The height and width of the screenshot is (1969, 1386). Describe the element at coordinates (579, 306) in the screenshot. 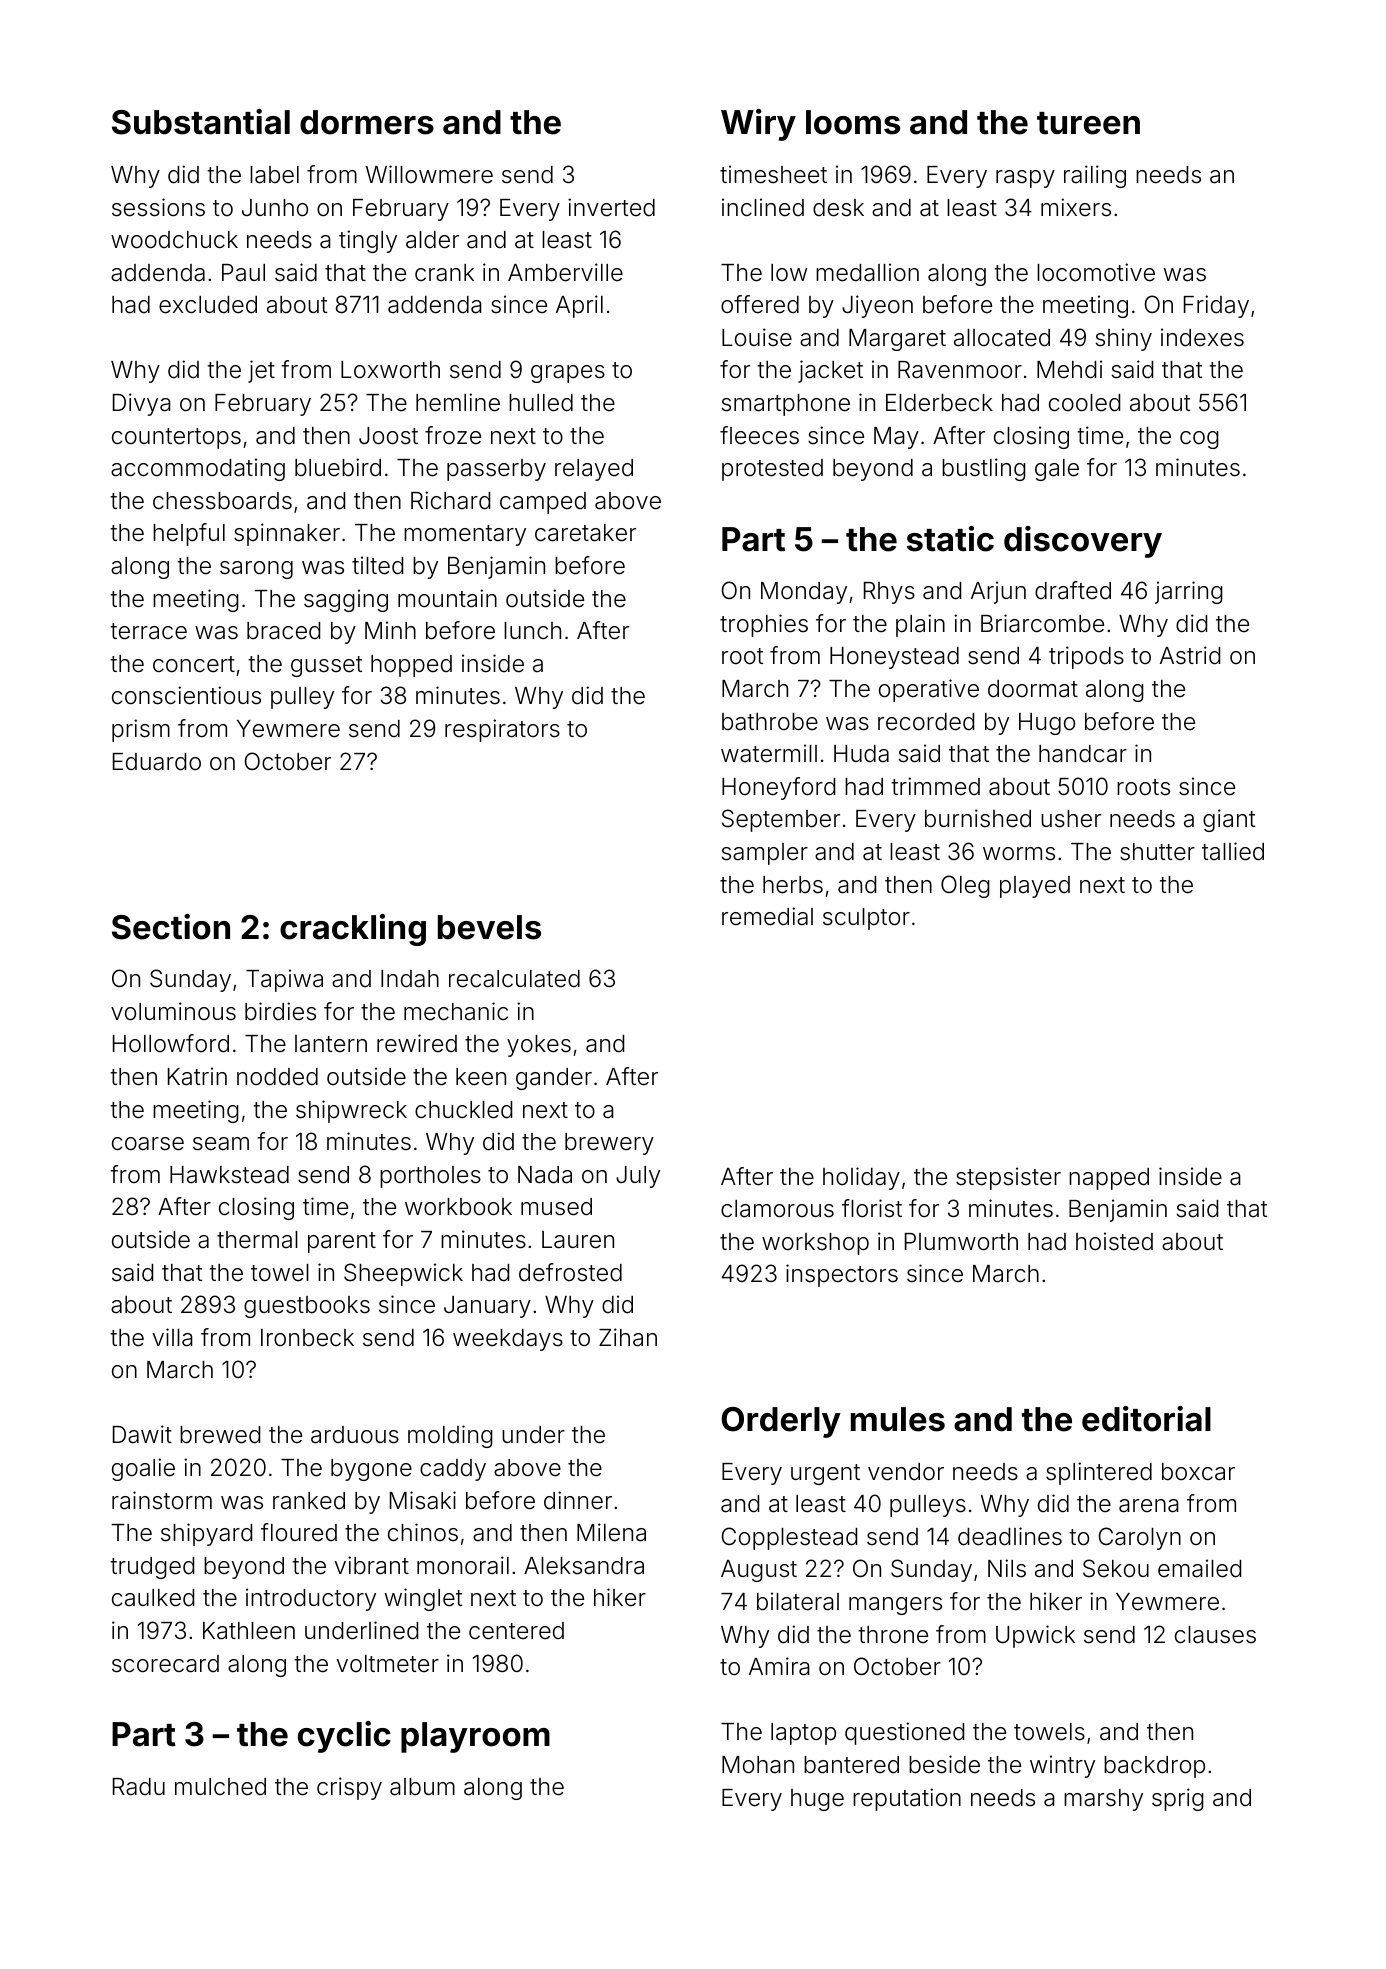

I see `April` at that location.
